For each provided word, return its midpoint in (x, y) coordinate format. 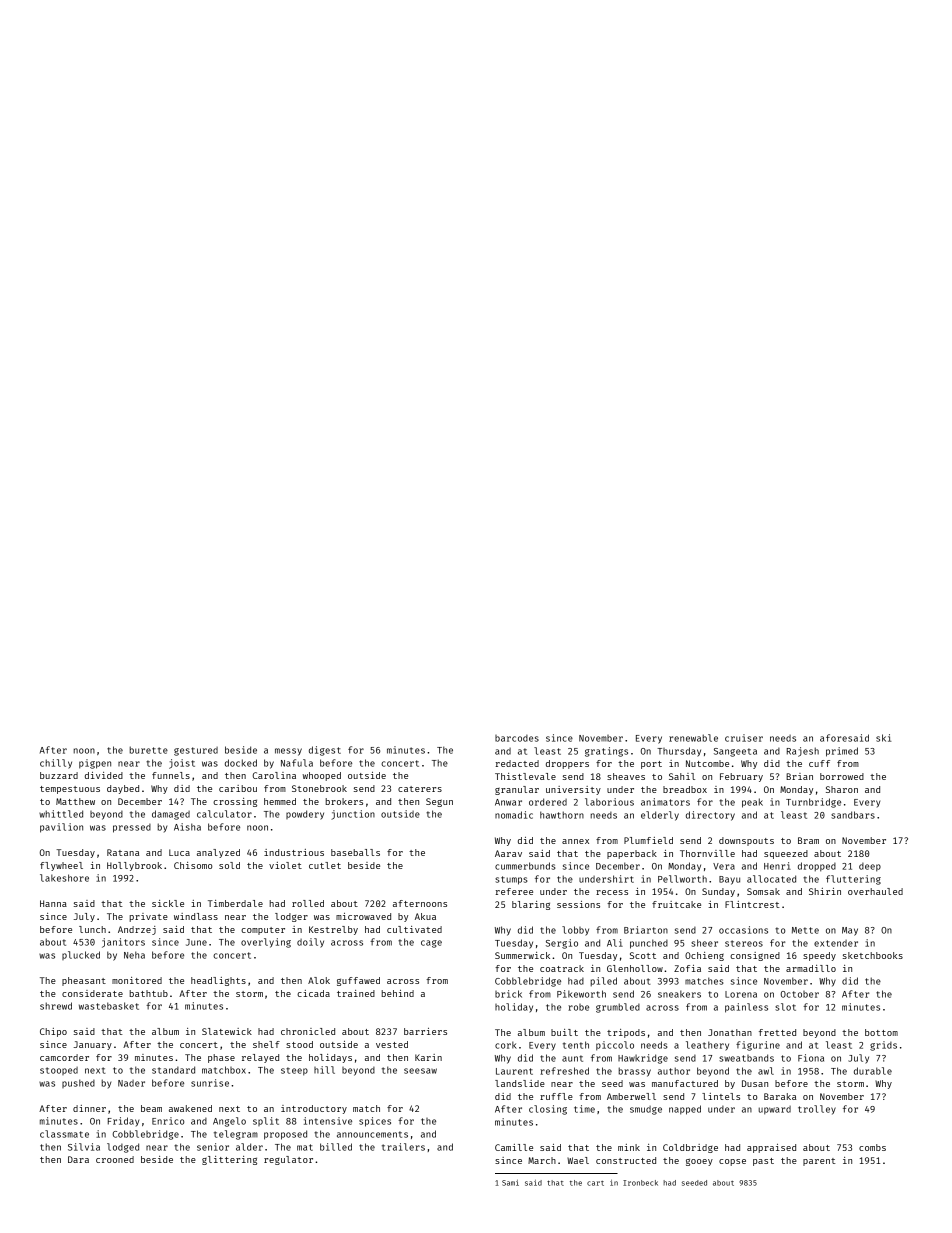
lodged (123, 1148)
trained (356, 993)
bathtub (148, 993)
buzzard (59, 775)
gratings (606, 752)
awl (766, 1071)
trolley (817, 1110)
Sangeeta (735, 752)
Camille (514, 1147)
